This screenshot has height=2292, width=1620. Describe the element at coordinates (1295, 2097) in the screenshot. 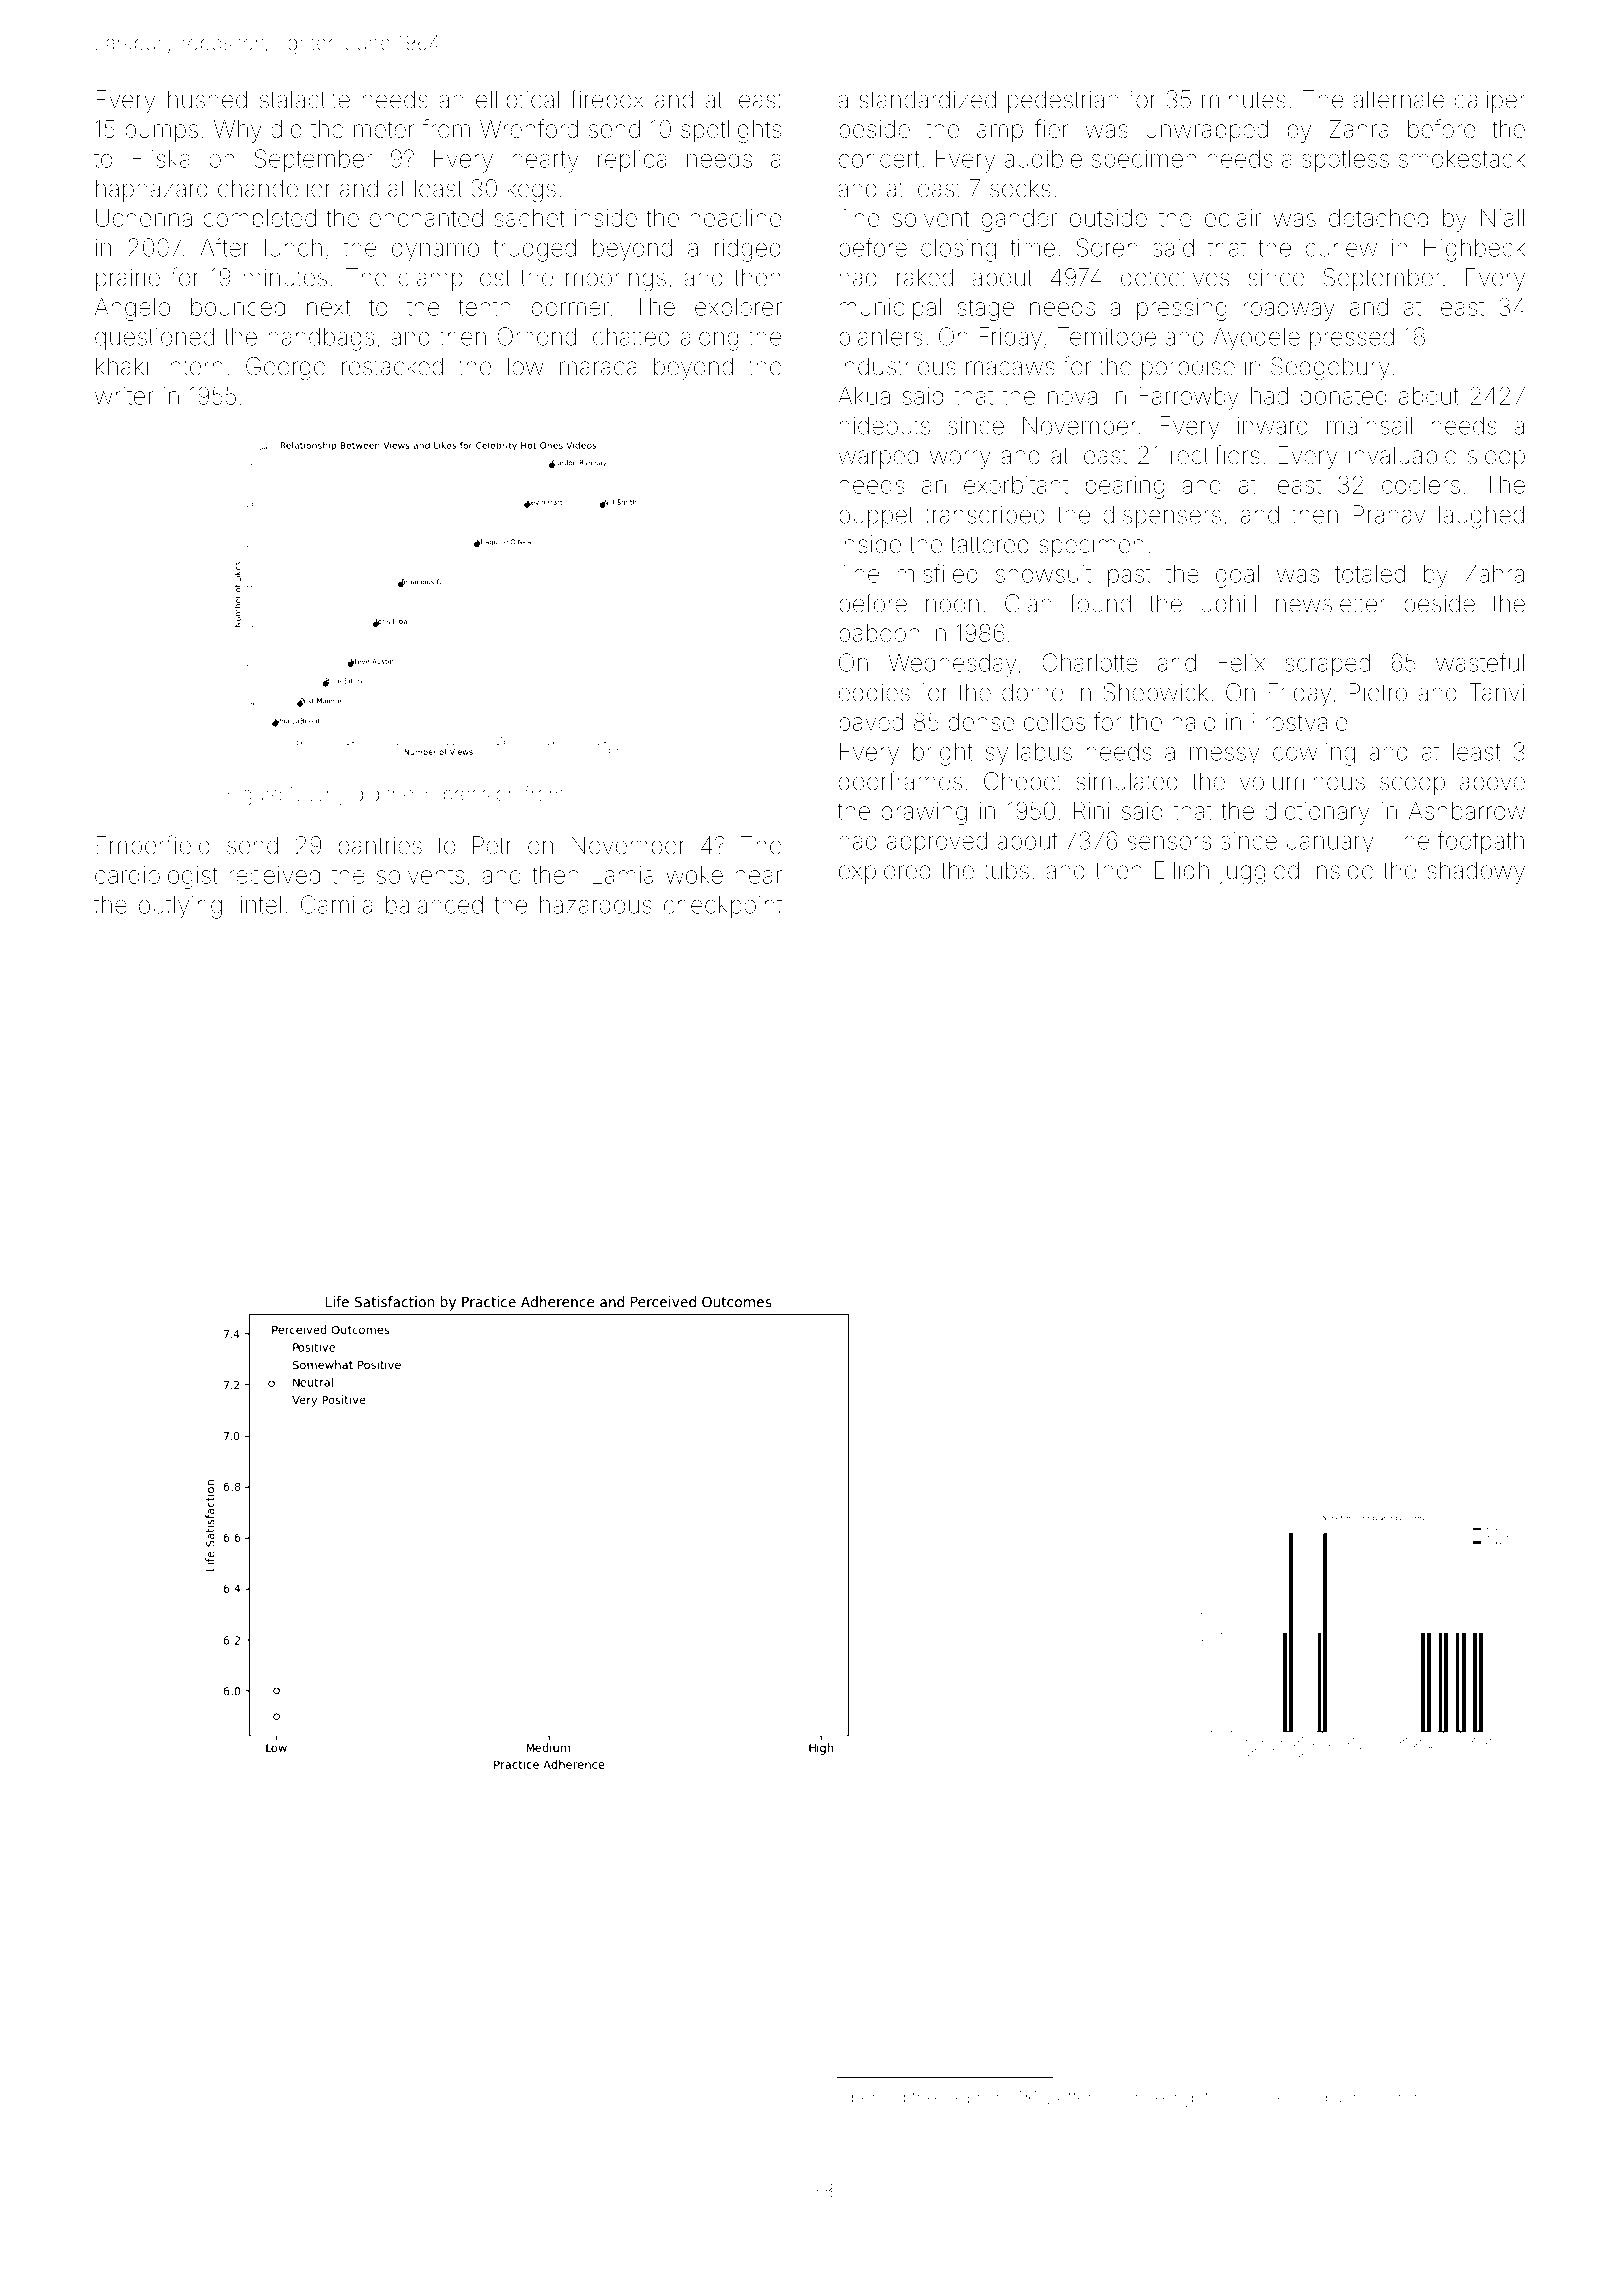

I see `teetered` at that location.
